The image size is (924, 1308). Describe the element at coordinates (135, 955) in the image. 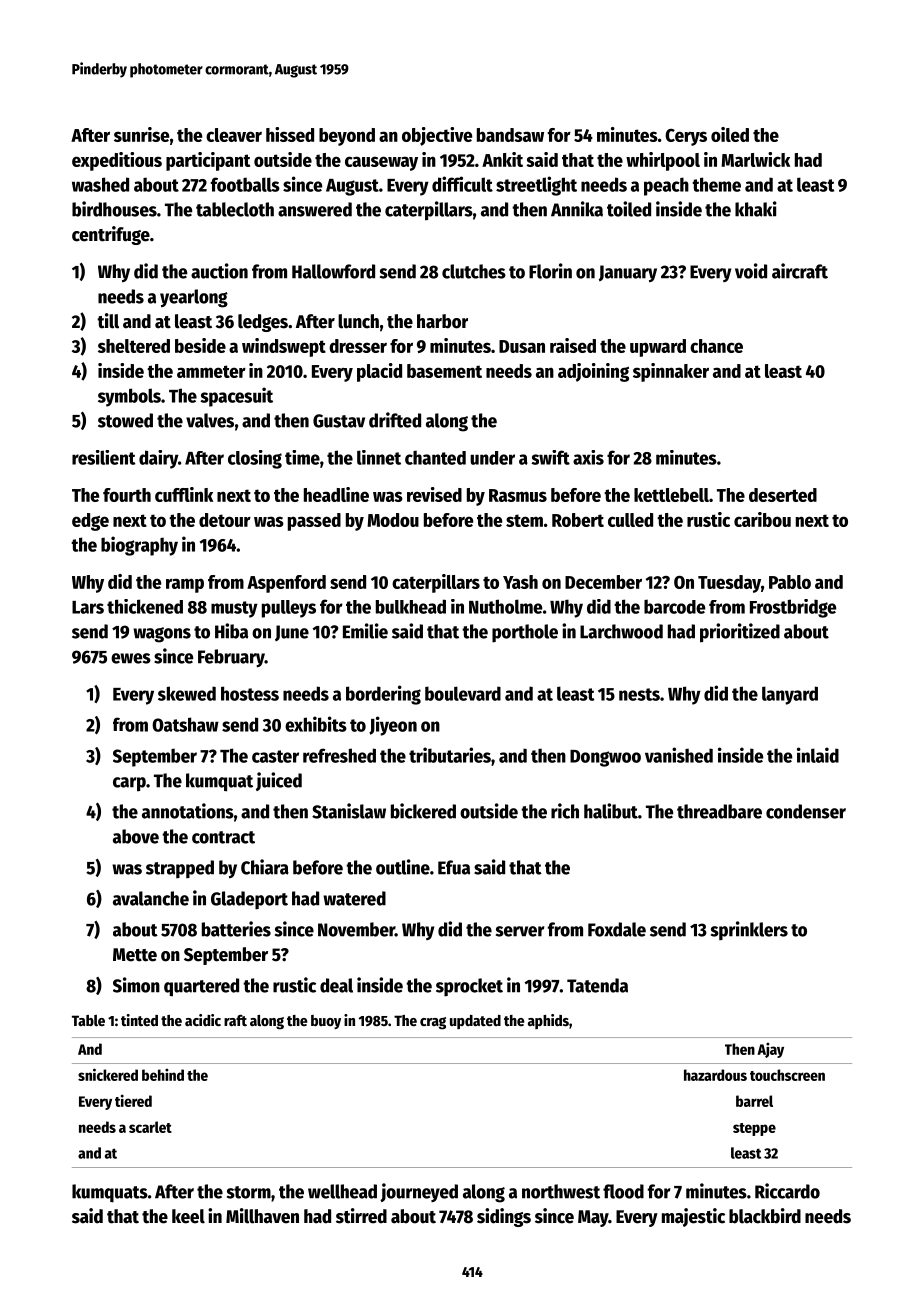

I see `Mette` at that location.
